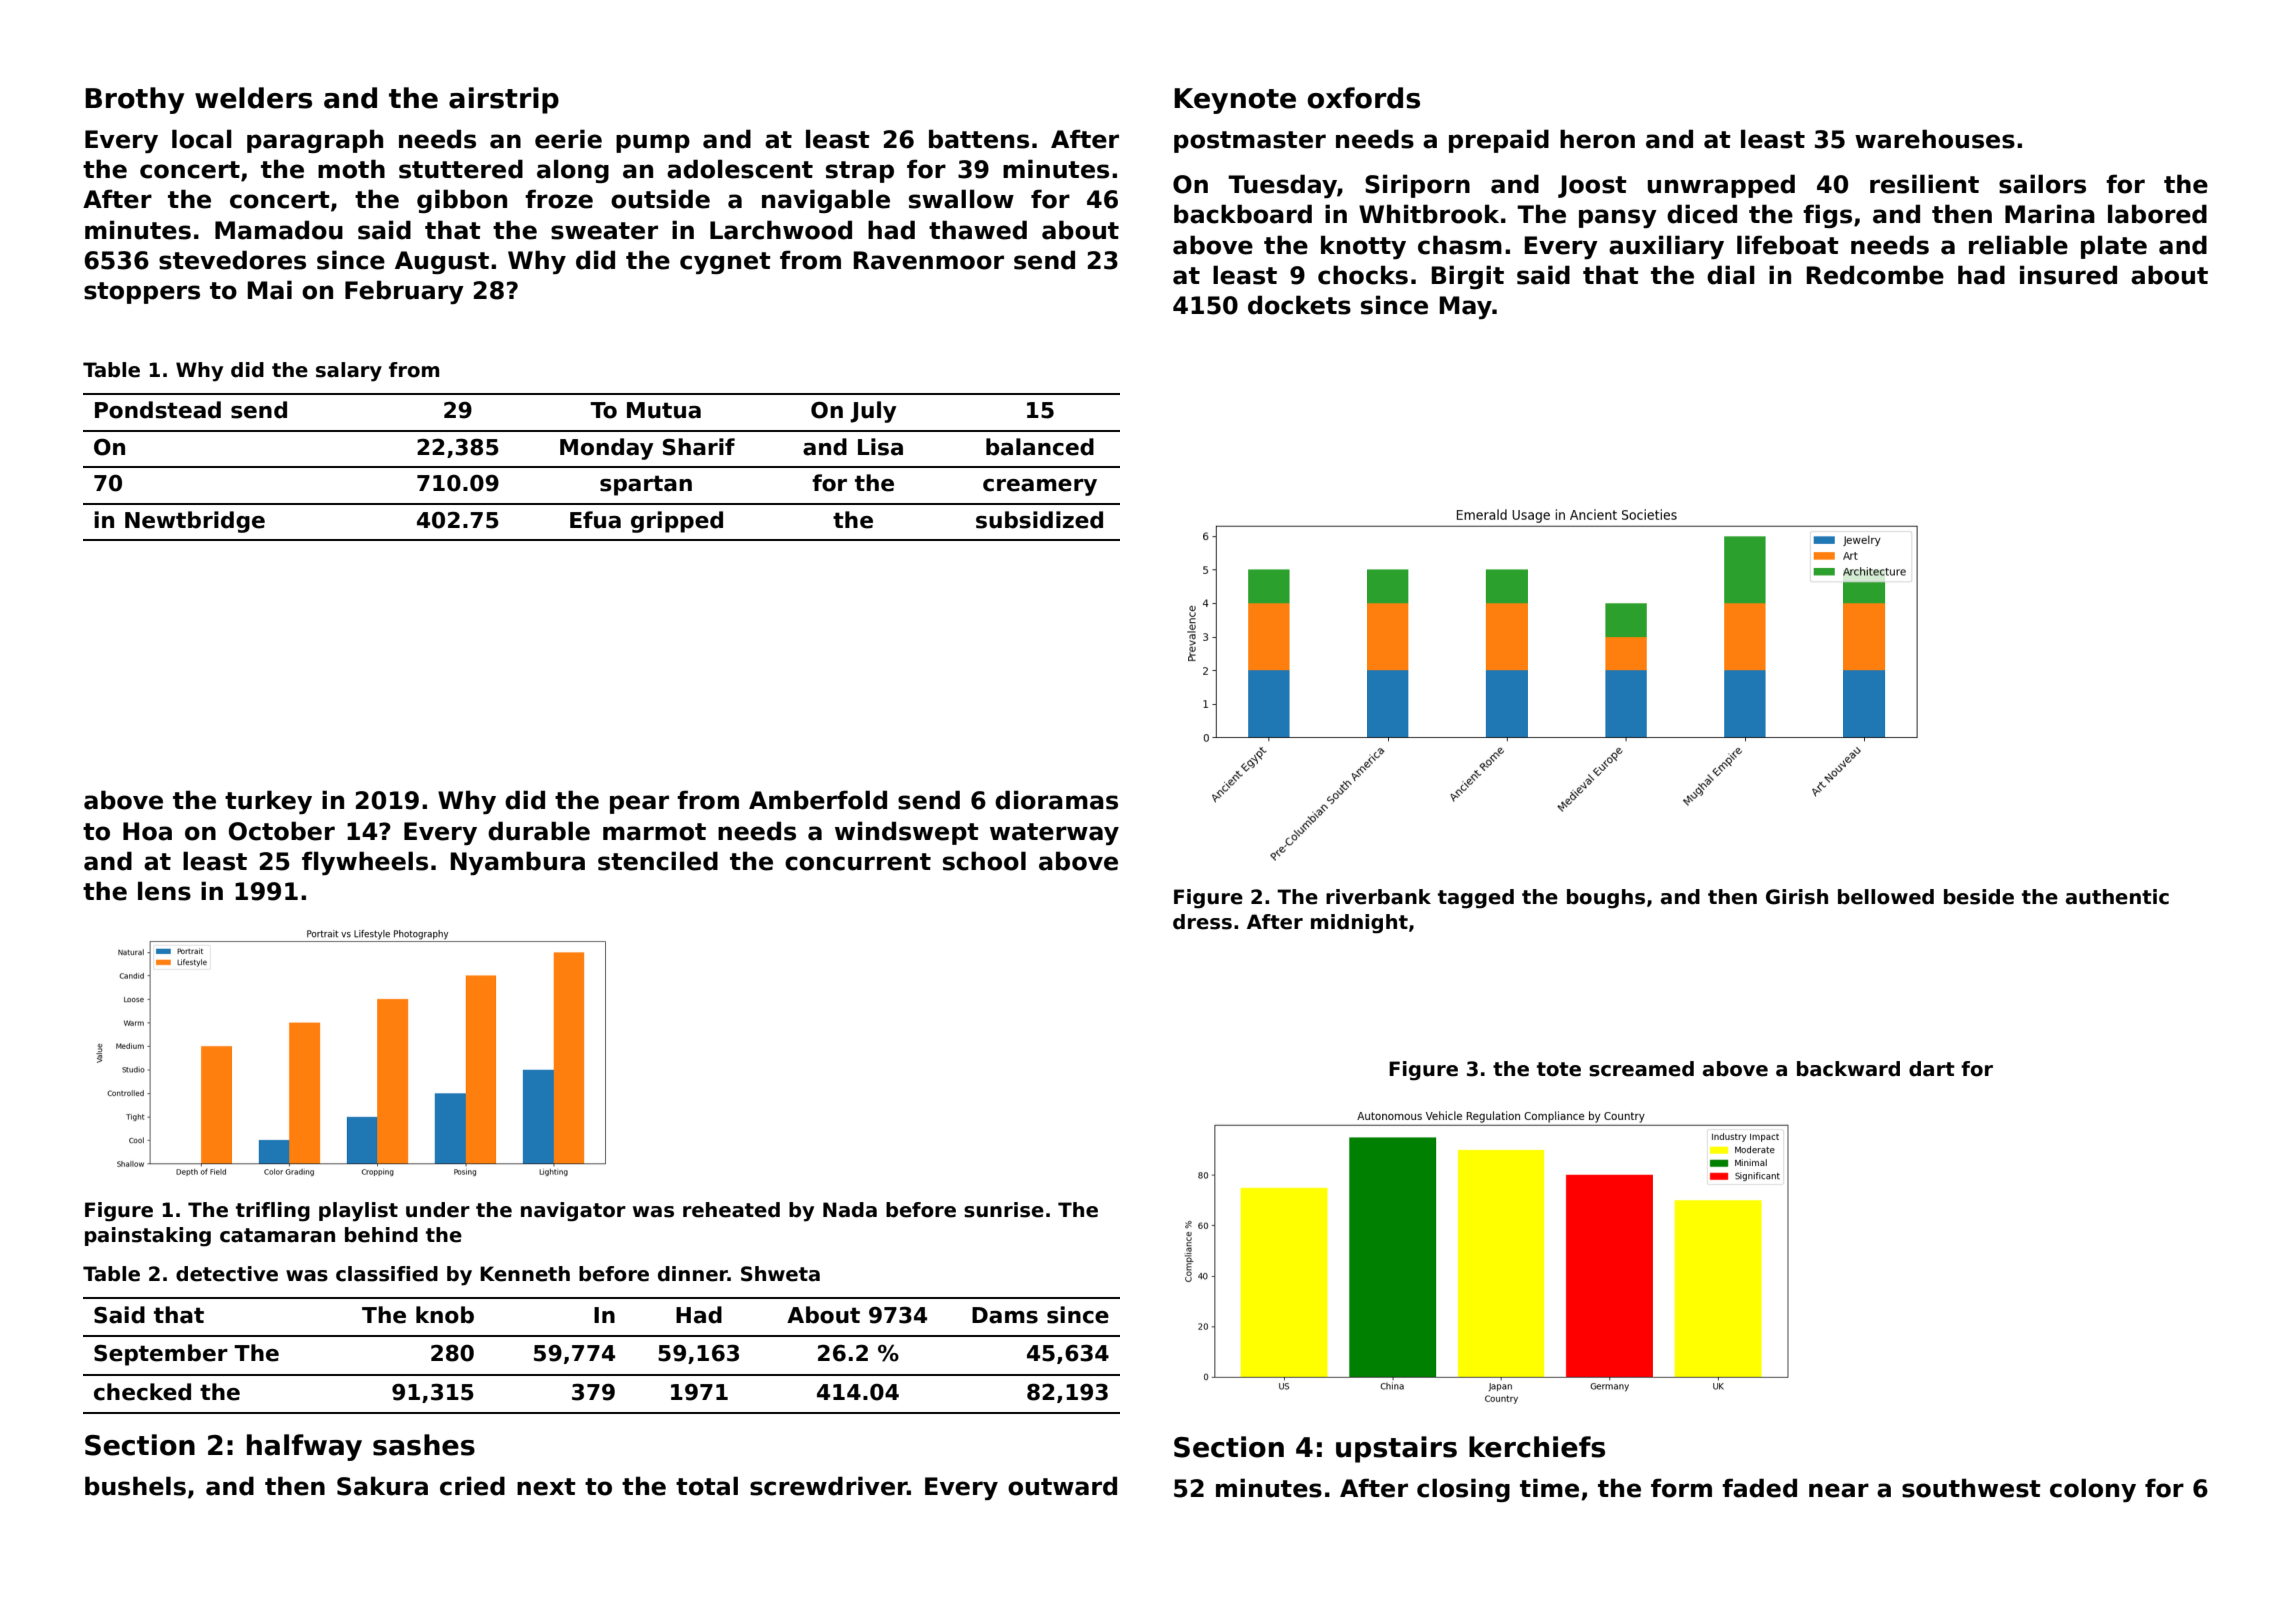 This screenshot has width=2292, height=1620. What do you see at coordinates (1396, 1449) in the screenshot?
I see `upstairs` at bounding box center [1396, 1449].
